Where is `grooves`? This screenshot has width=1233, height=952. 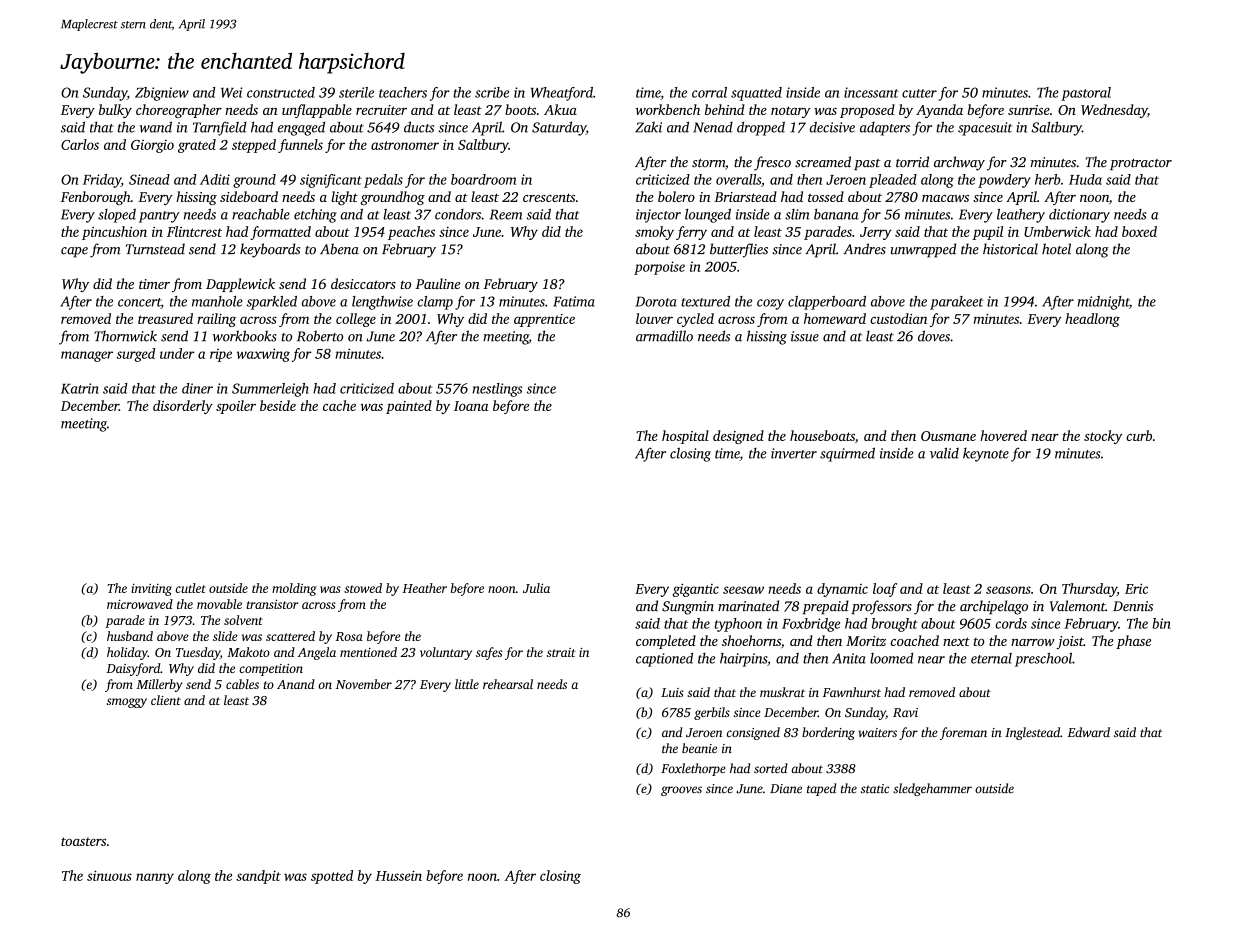 grooves is located at coordinates (681, 791).
